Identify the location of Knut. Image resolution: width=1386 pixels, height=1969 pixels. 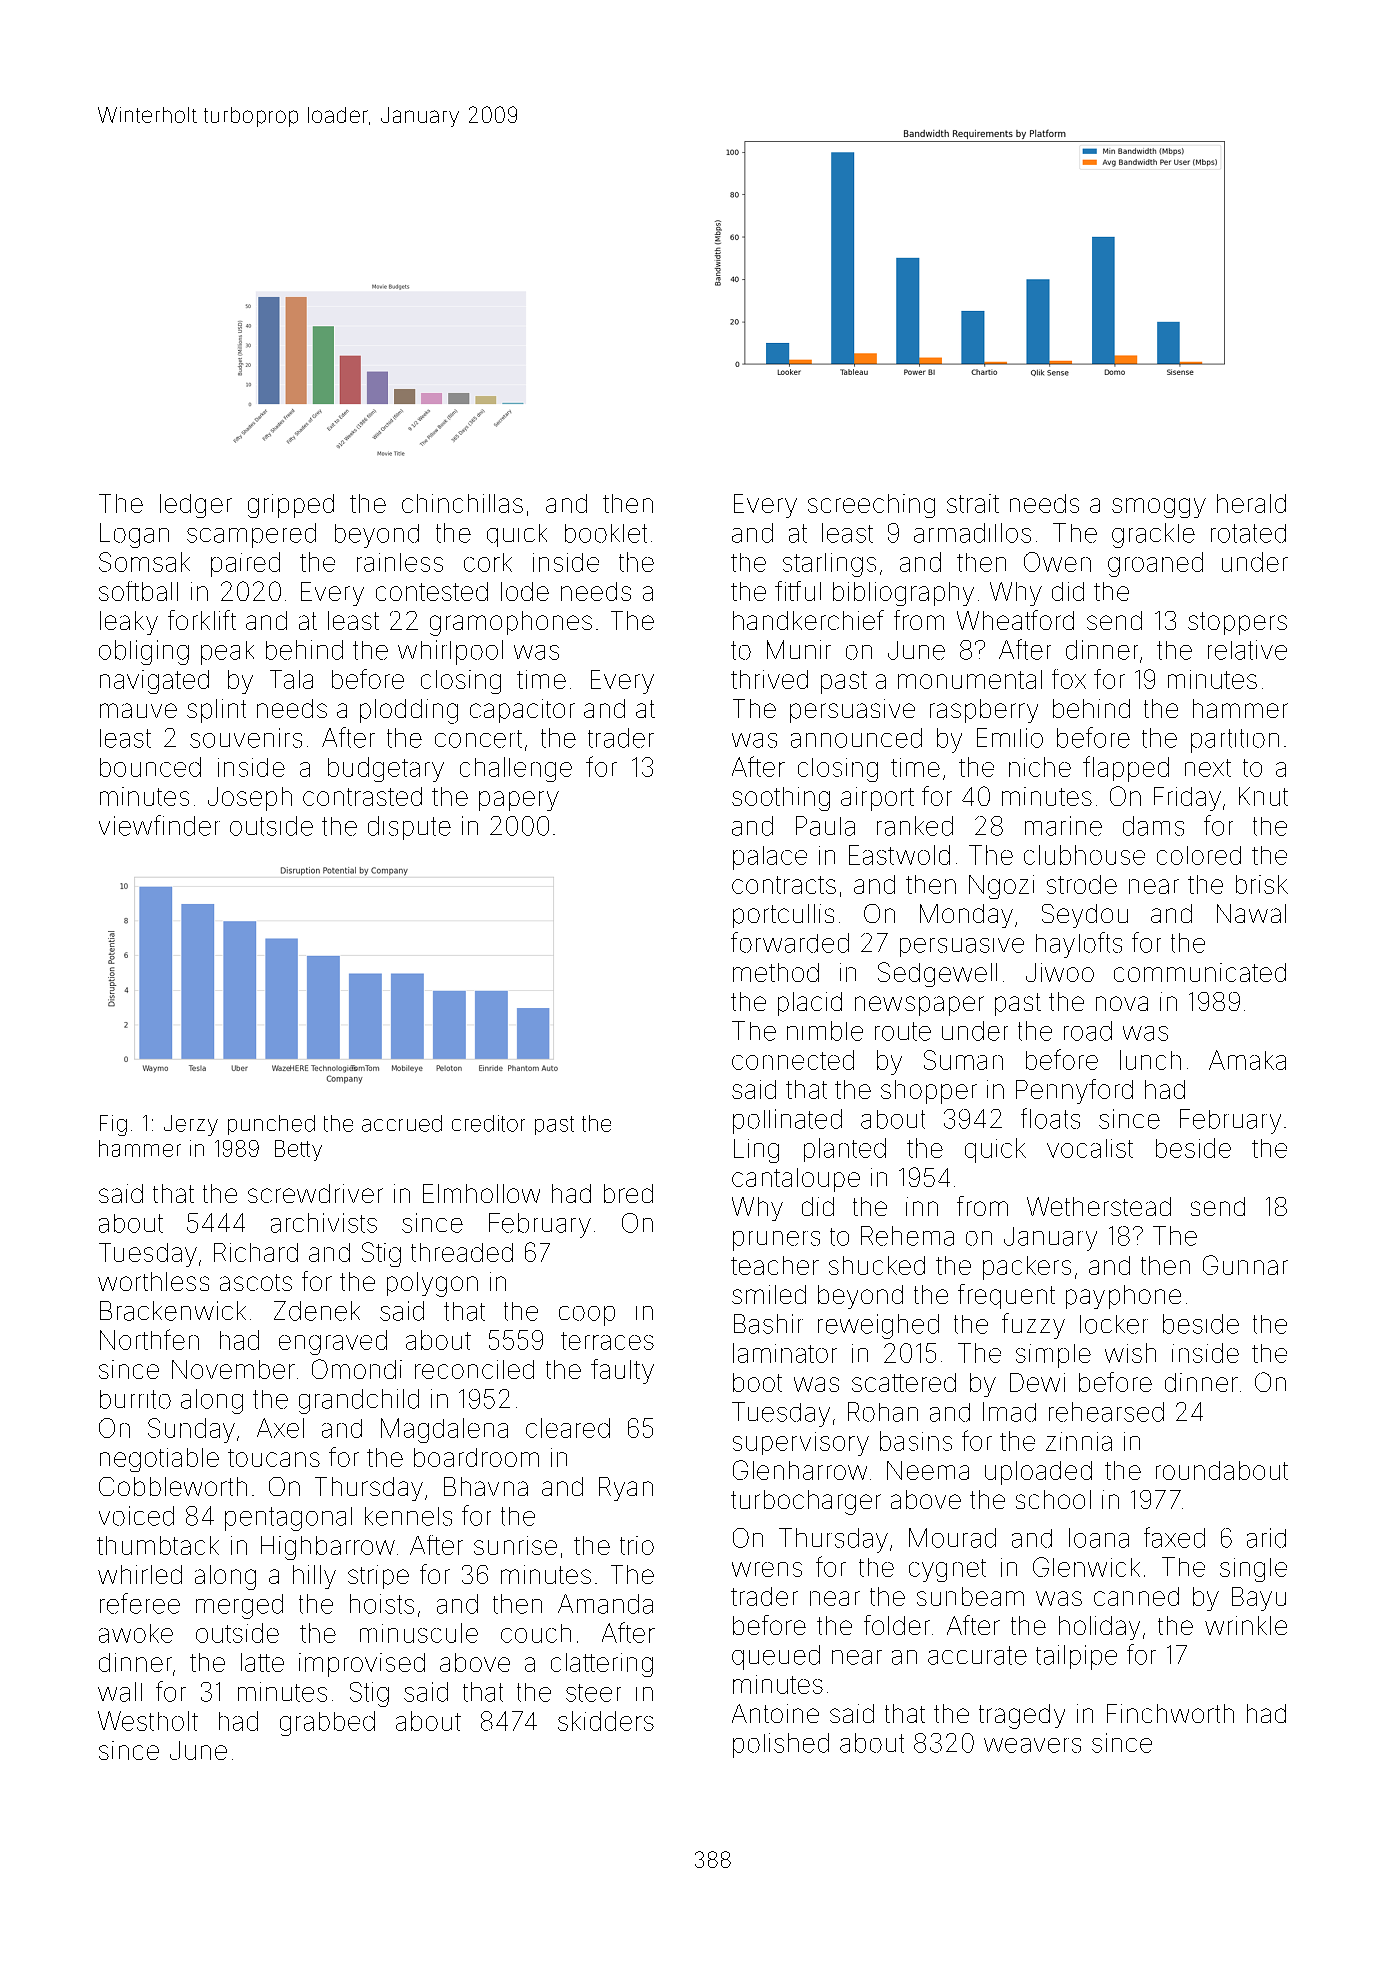
(1263, 796).
